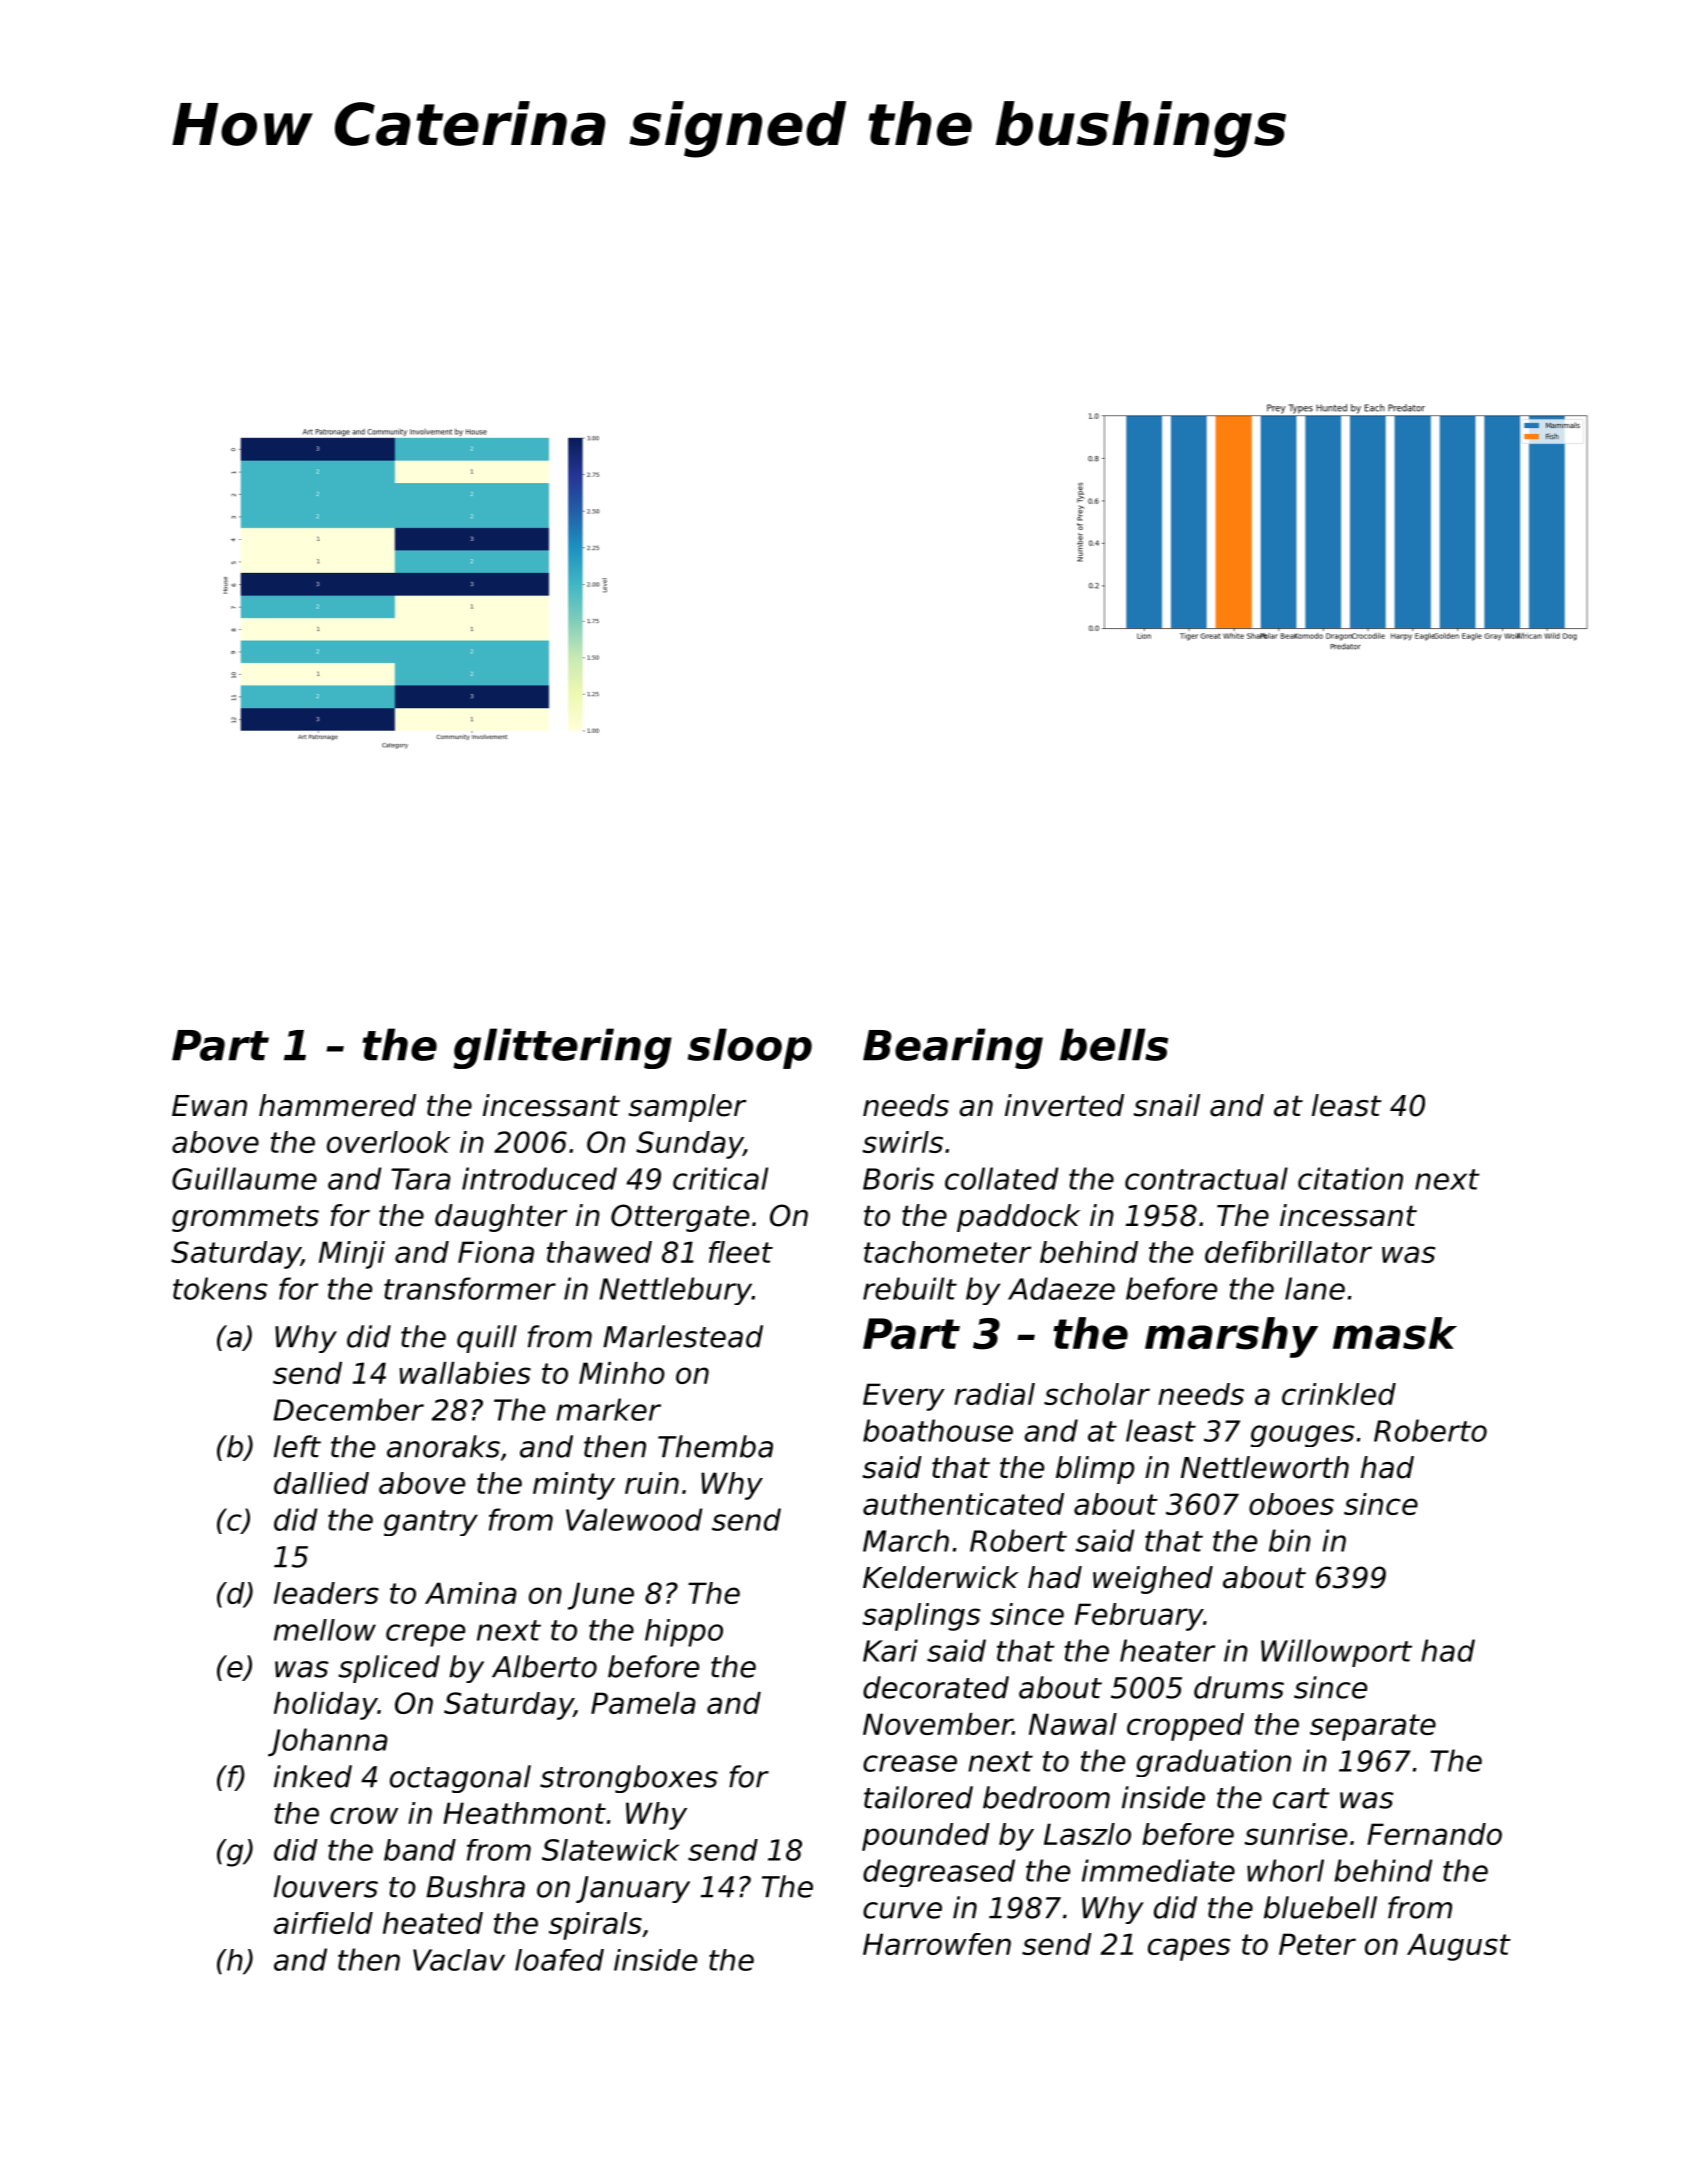 This page has width=1683, height=2178. What do you see at coordinates (643, 1703) in the page?
I see `Pamela` at bounding box center [643, 1703].
